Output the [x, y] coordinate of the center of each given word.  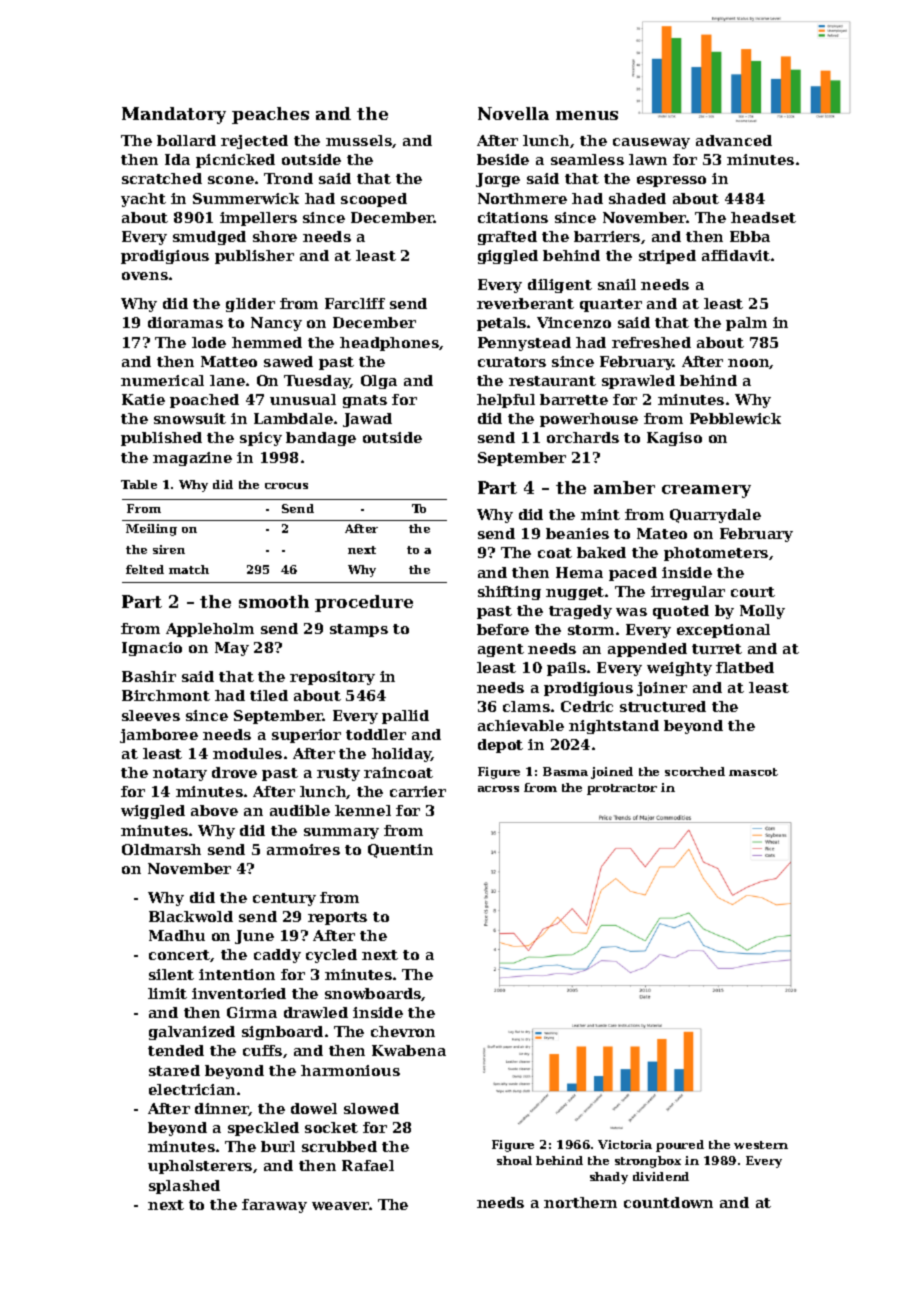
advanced [734, 140]
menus [587, 115]
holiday [402, 755]
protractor [622, 789]
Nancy [276, 324]
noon [749, 364]
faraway [274, 1206]
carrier [418, 791]
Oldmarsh [161, 849]
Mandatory [174, 115]
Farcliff [355, 303]
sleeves [151, 715]
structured [663, 706]
